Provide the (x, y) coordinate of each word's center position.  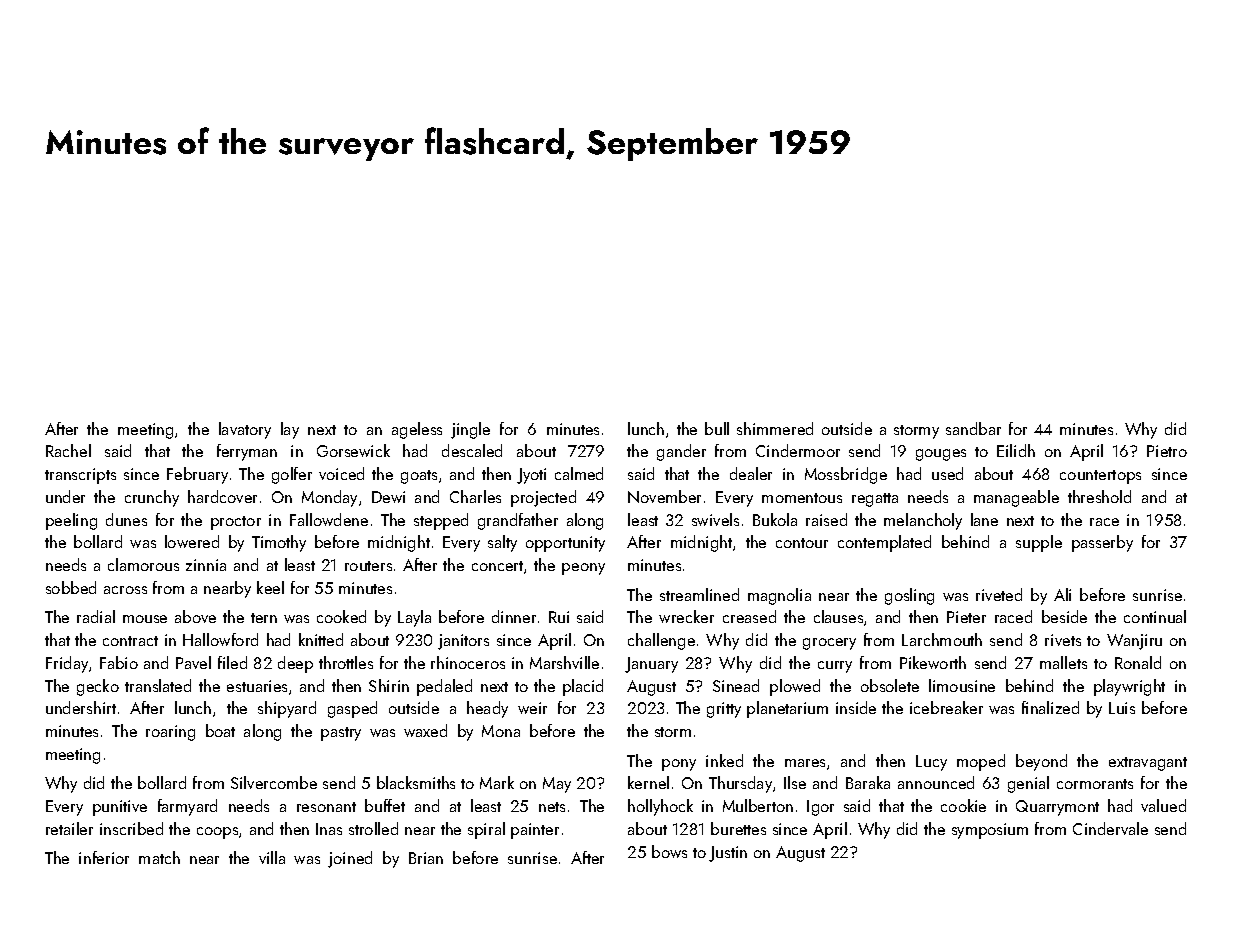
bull (717, 428)
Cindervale (1110, 828)
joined (350, 859)
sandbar (973, 428)
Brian (426, 858)
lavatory (245, 430)
